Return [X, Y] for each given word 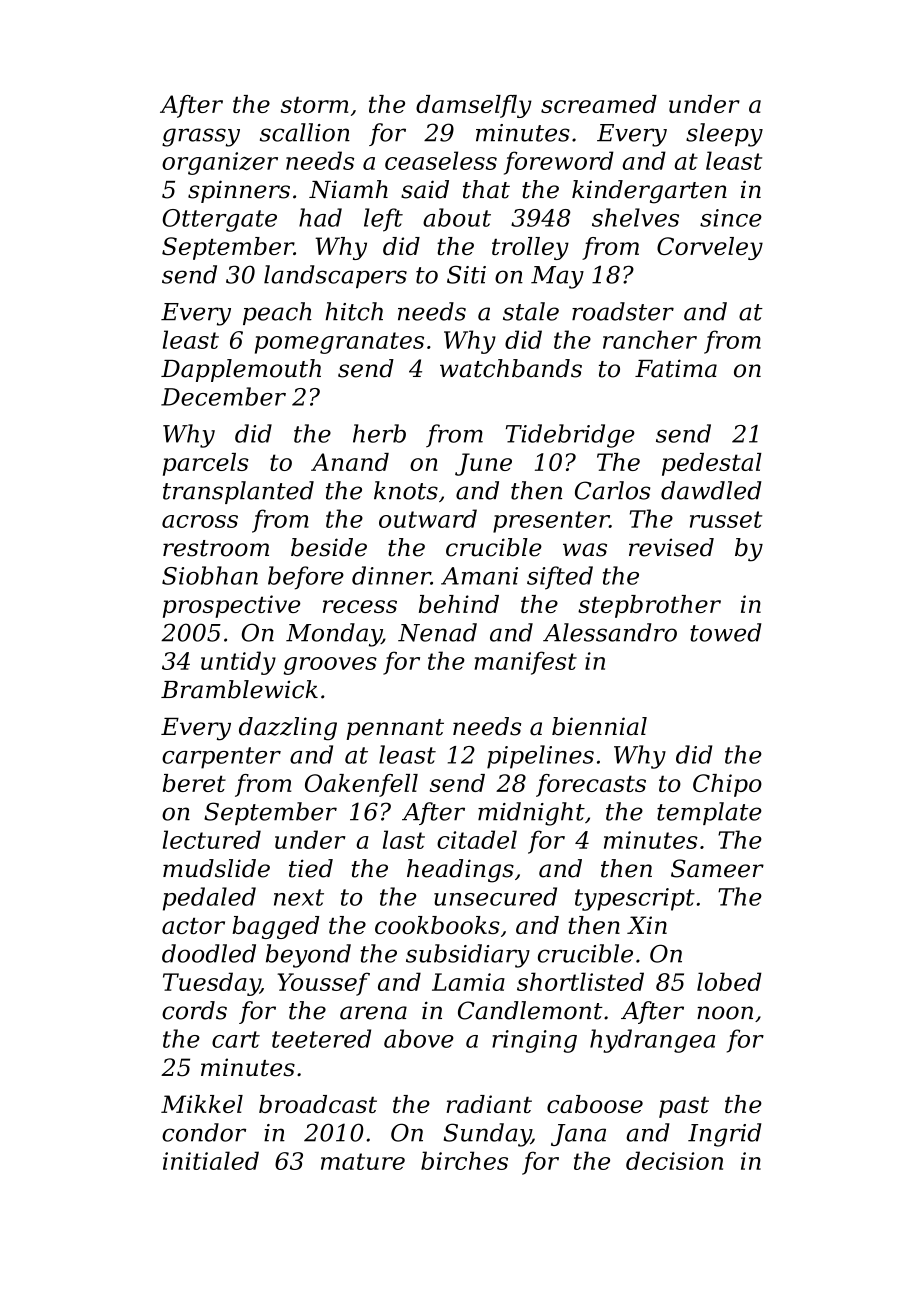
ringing [534, 1041]
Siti [466, 274]
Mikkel [202, 1104]
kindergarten [649, 192]
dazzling [288, 729]
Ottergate [220, 220]
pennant [395, 729]
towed [726, 632]
